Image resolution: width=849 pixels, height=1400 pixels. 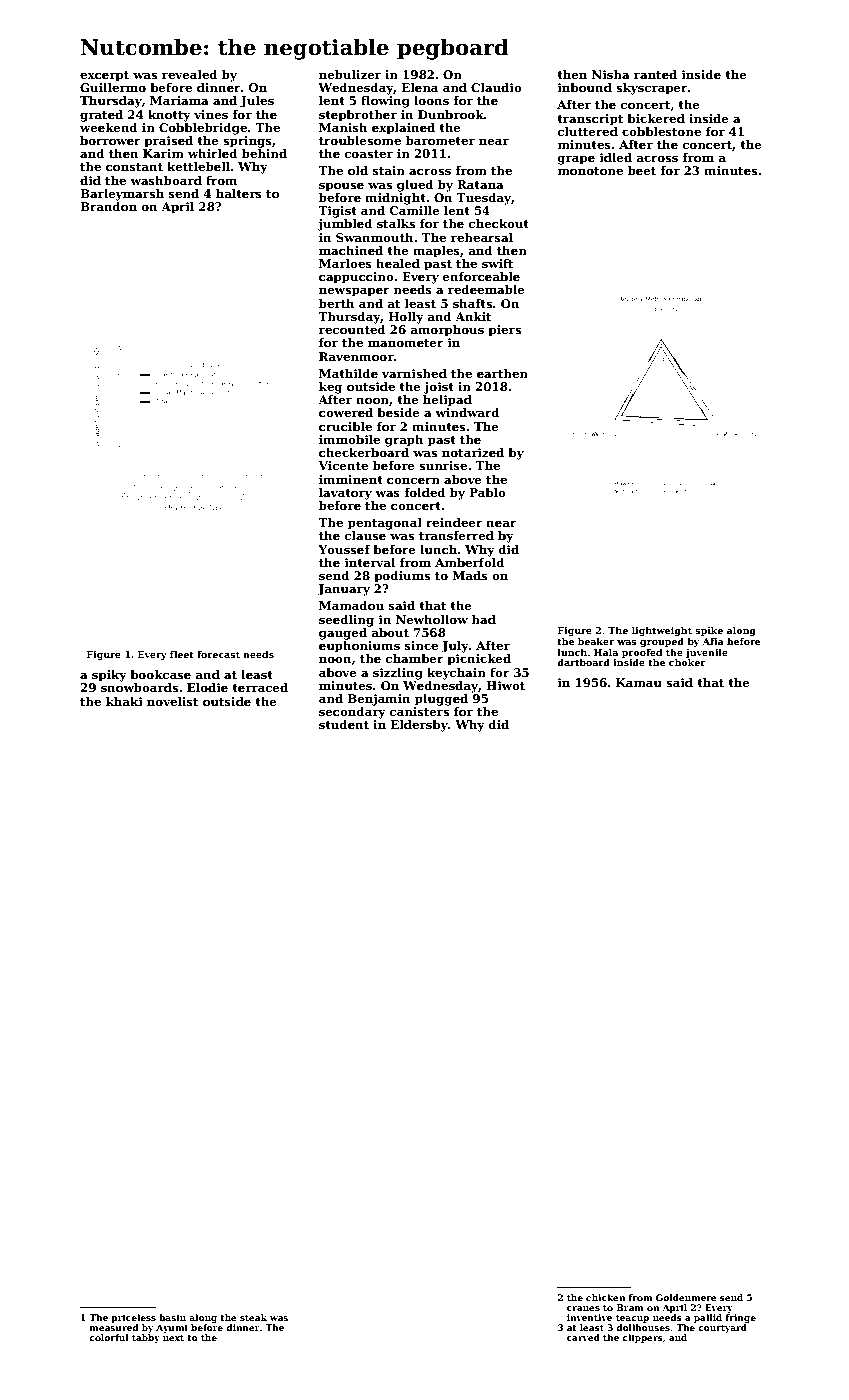 I want to click on clippers, so click(x=642, y=1338).
